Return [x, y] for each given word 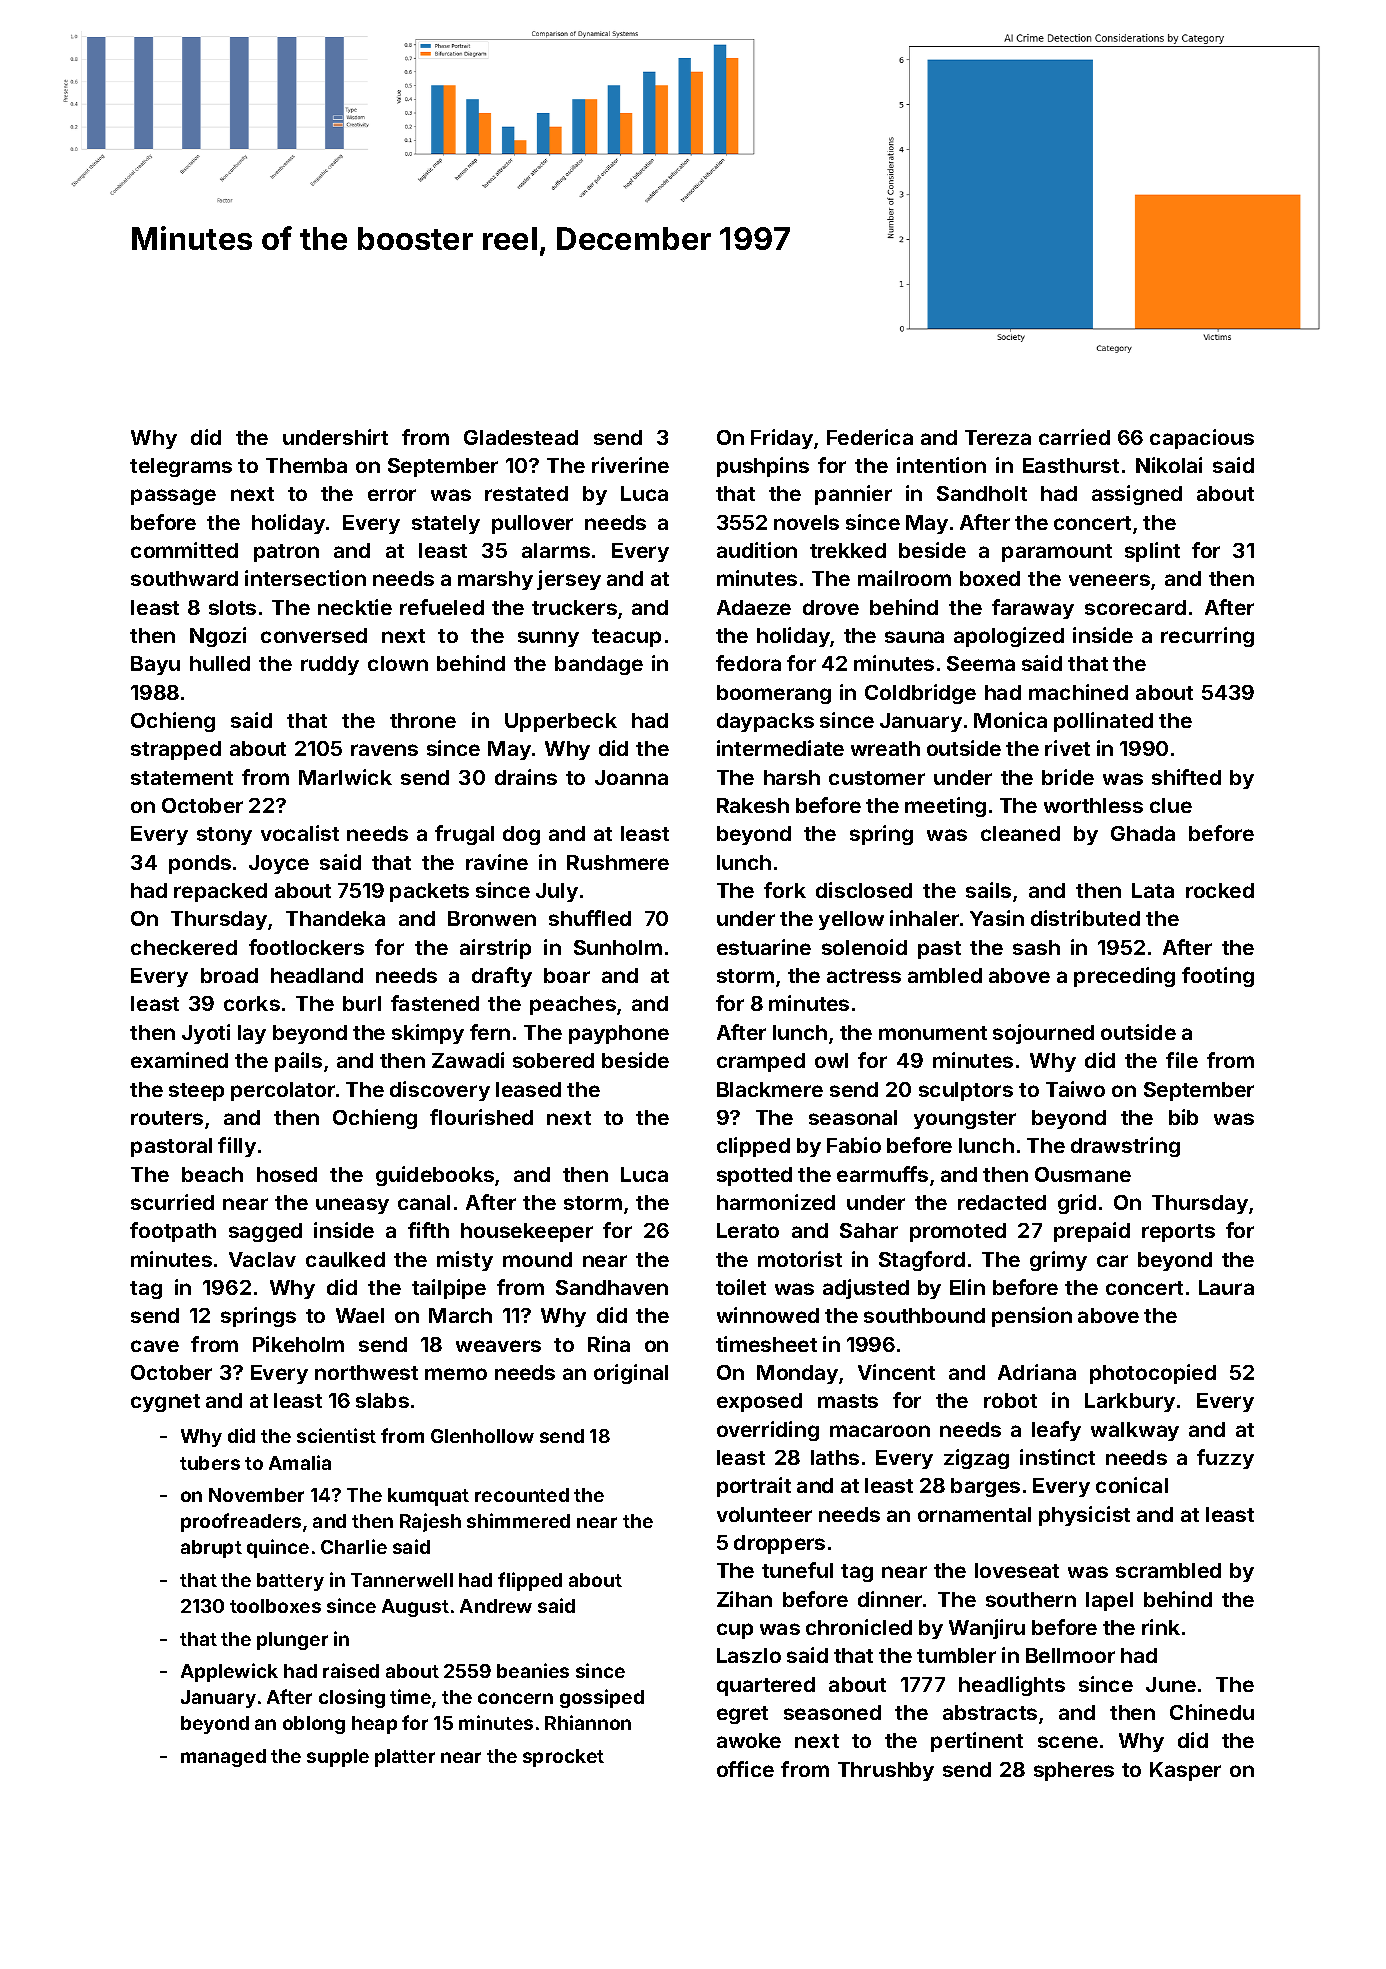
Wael [360, 1315]
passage [173, 497]
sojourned [1043, 1034]
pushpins [763, 467]
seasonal [853, 1117]
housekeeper [527, 1232]
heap [374, 1725]
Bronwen [492, 918]
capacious [1202, 439]
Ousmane [1083, 1174]
